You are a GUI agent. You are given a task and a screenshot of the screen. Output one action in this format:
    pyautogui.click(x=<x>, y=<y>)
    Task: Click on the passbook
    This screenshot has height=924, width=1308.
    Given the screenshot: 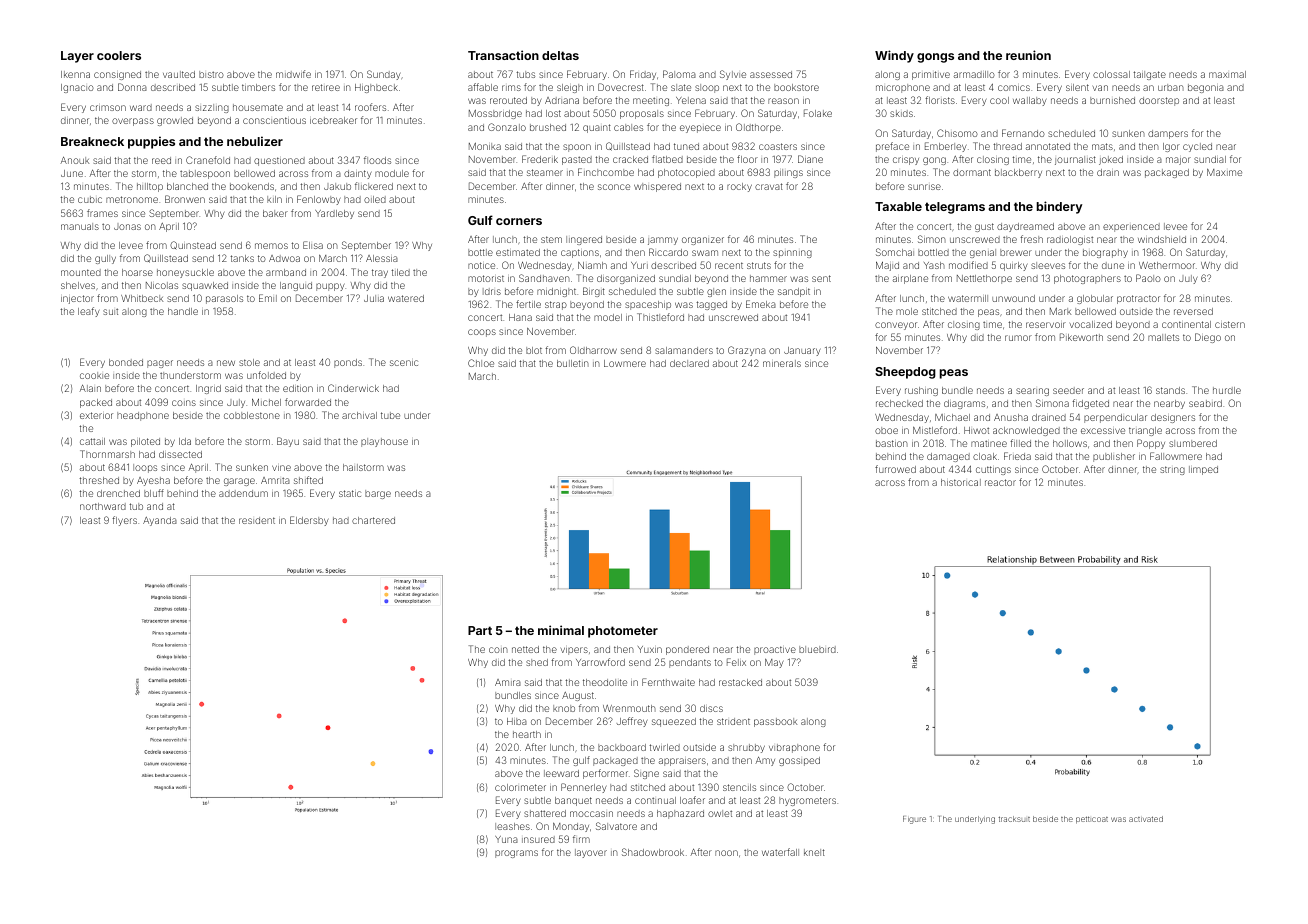 What is the action you would take?
    pyautogui.click(x=775, y=722)
